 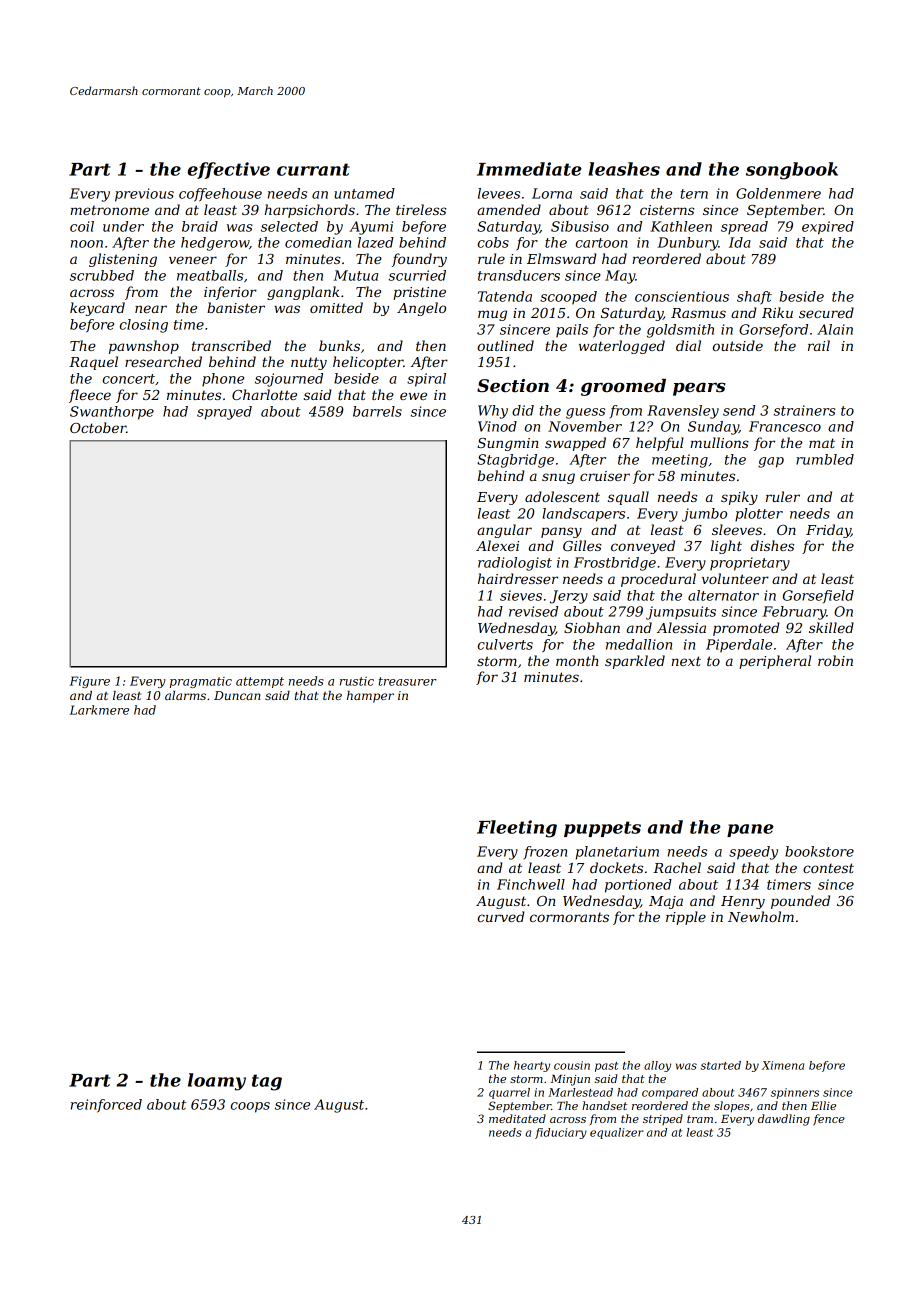 I want to click on effective, so click(x=228, y=170).
